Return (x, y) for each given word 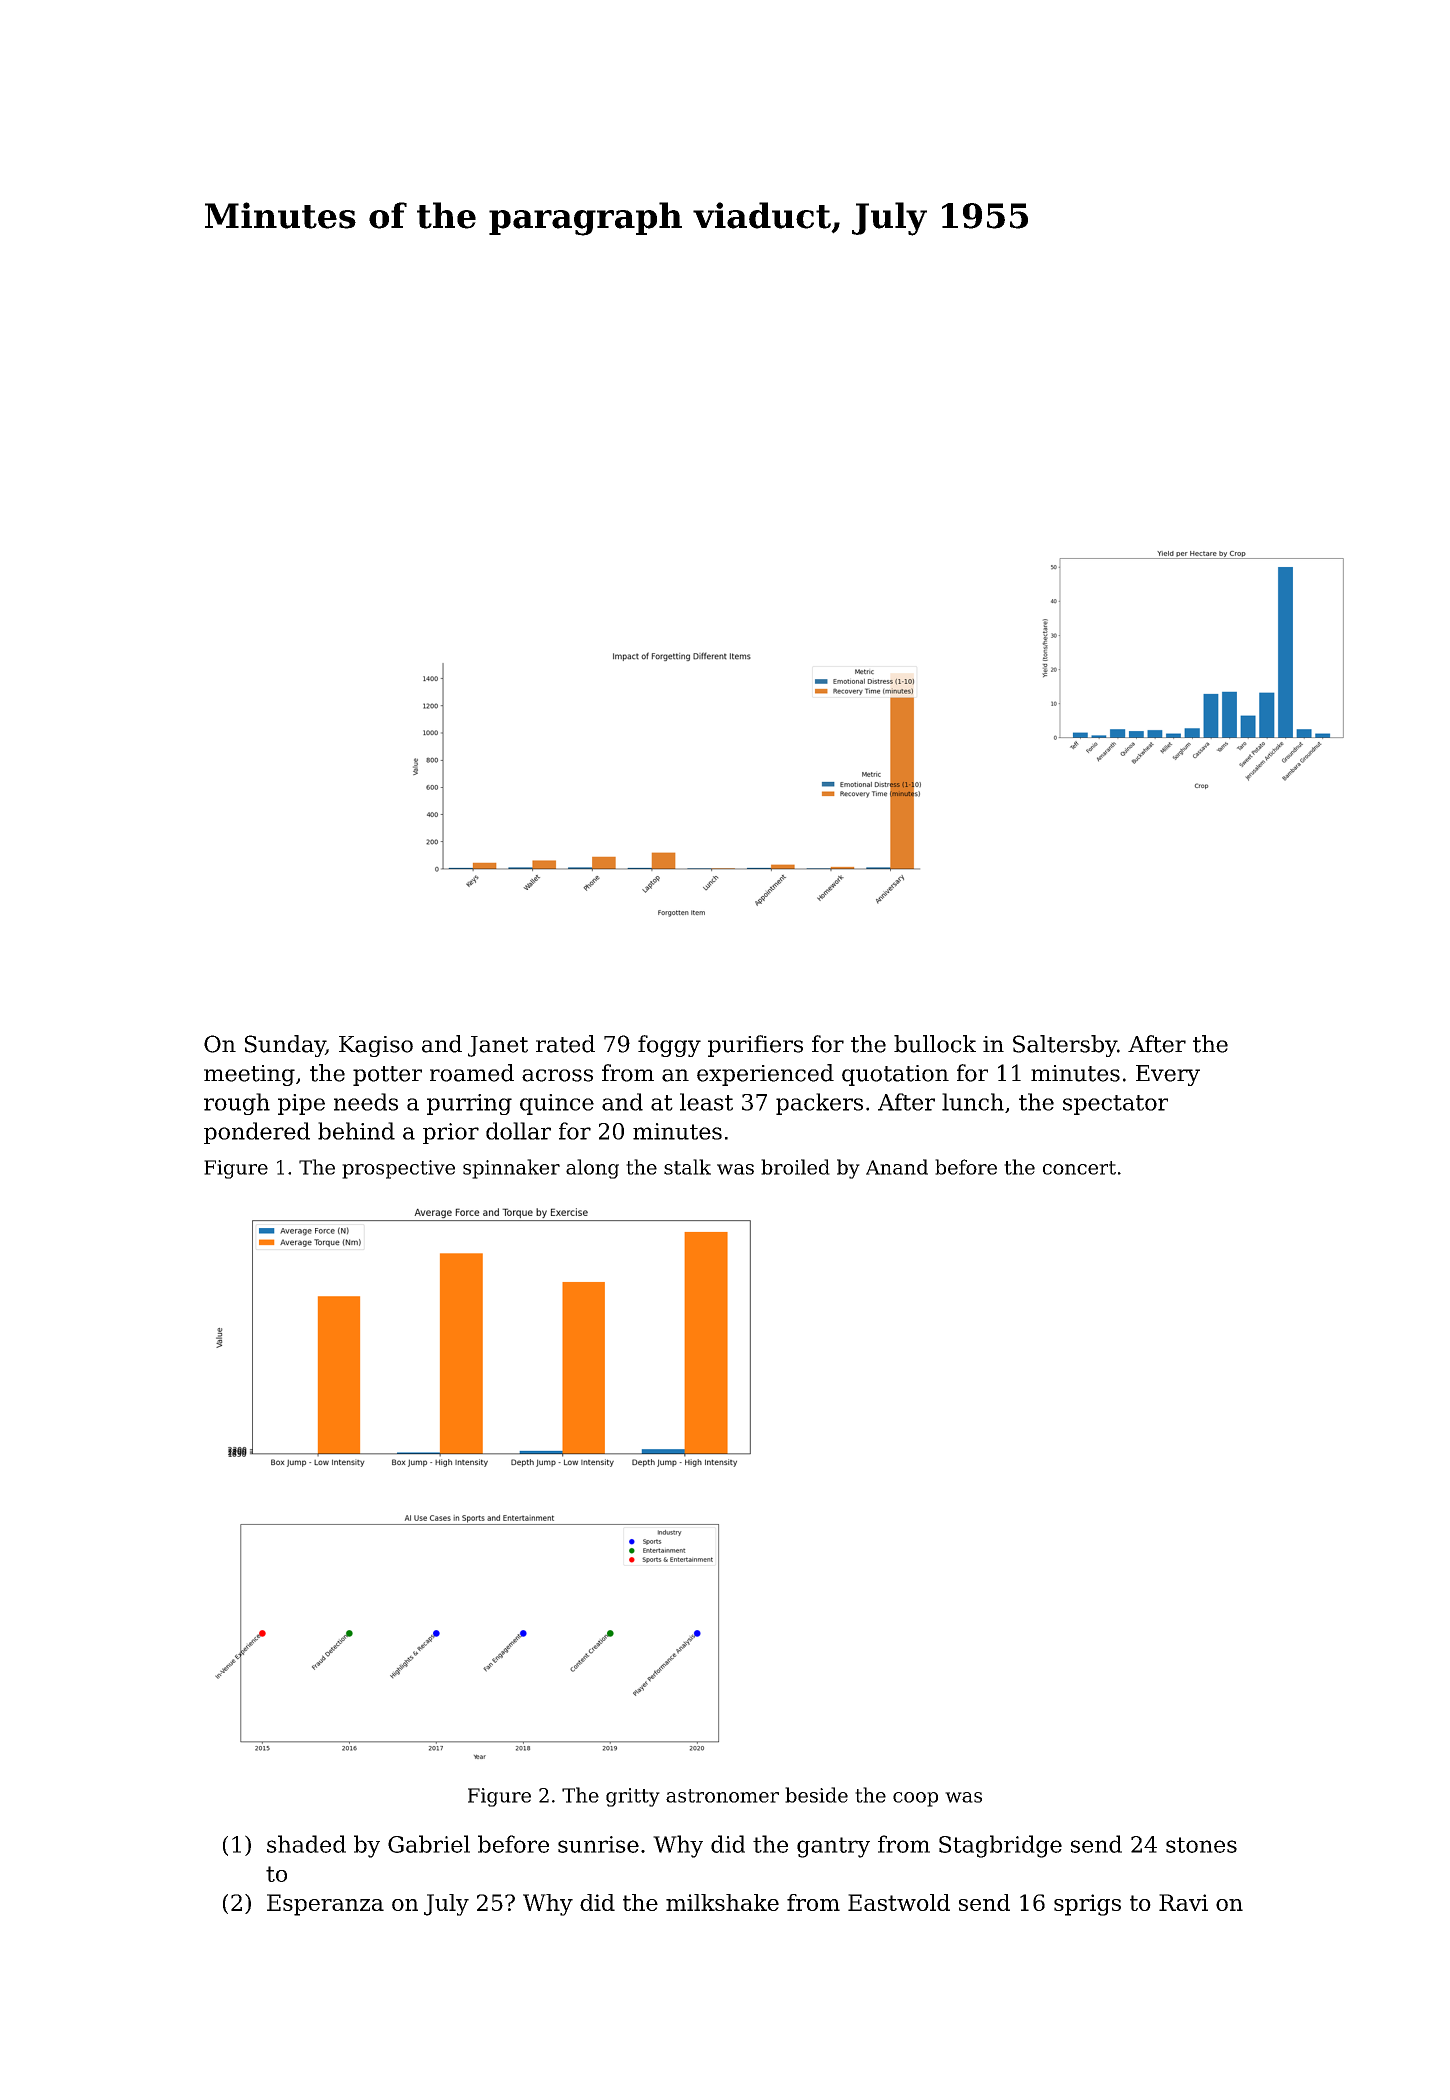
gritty (633, 1797)
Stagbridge (1000, 1846)
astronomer (722, 1796)
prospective (398, 1169)
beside (816, 1795)
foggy (669, 1046)
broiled (795, 1167)
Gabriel (429, 1844)
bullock (935, 1044)
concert (1079, 1168)
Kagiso (376, 1046)
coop (915, 1799)
